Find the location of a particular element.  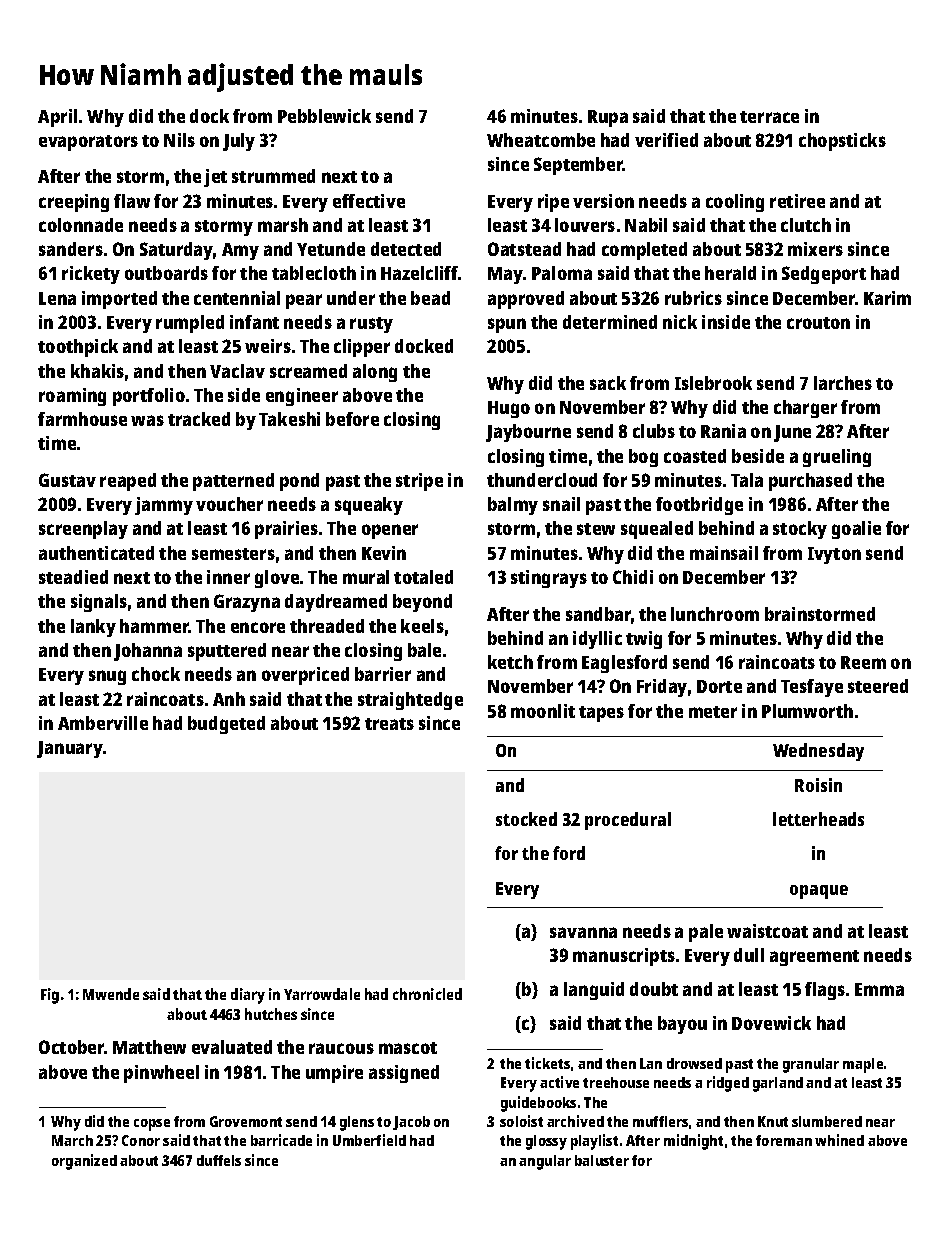

angular is located at coordinates (545, 1162).
